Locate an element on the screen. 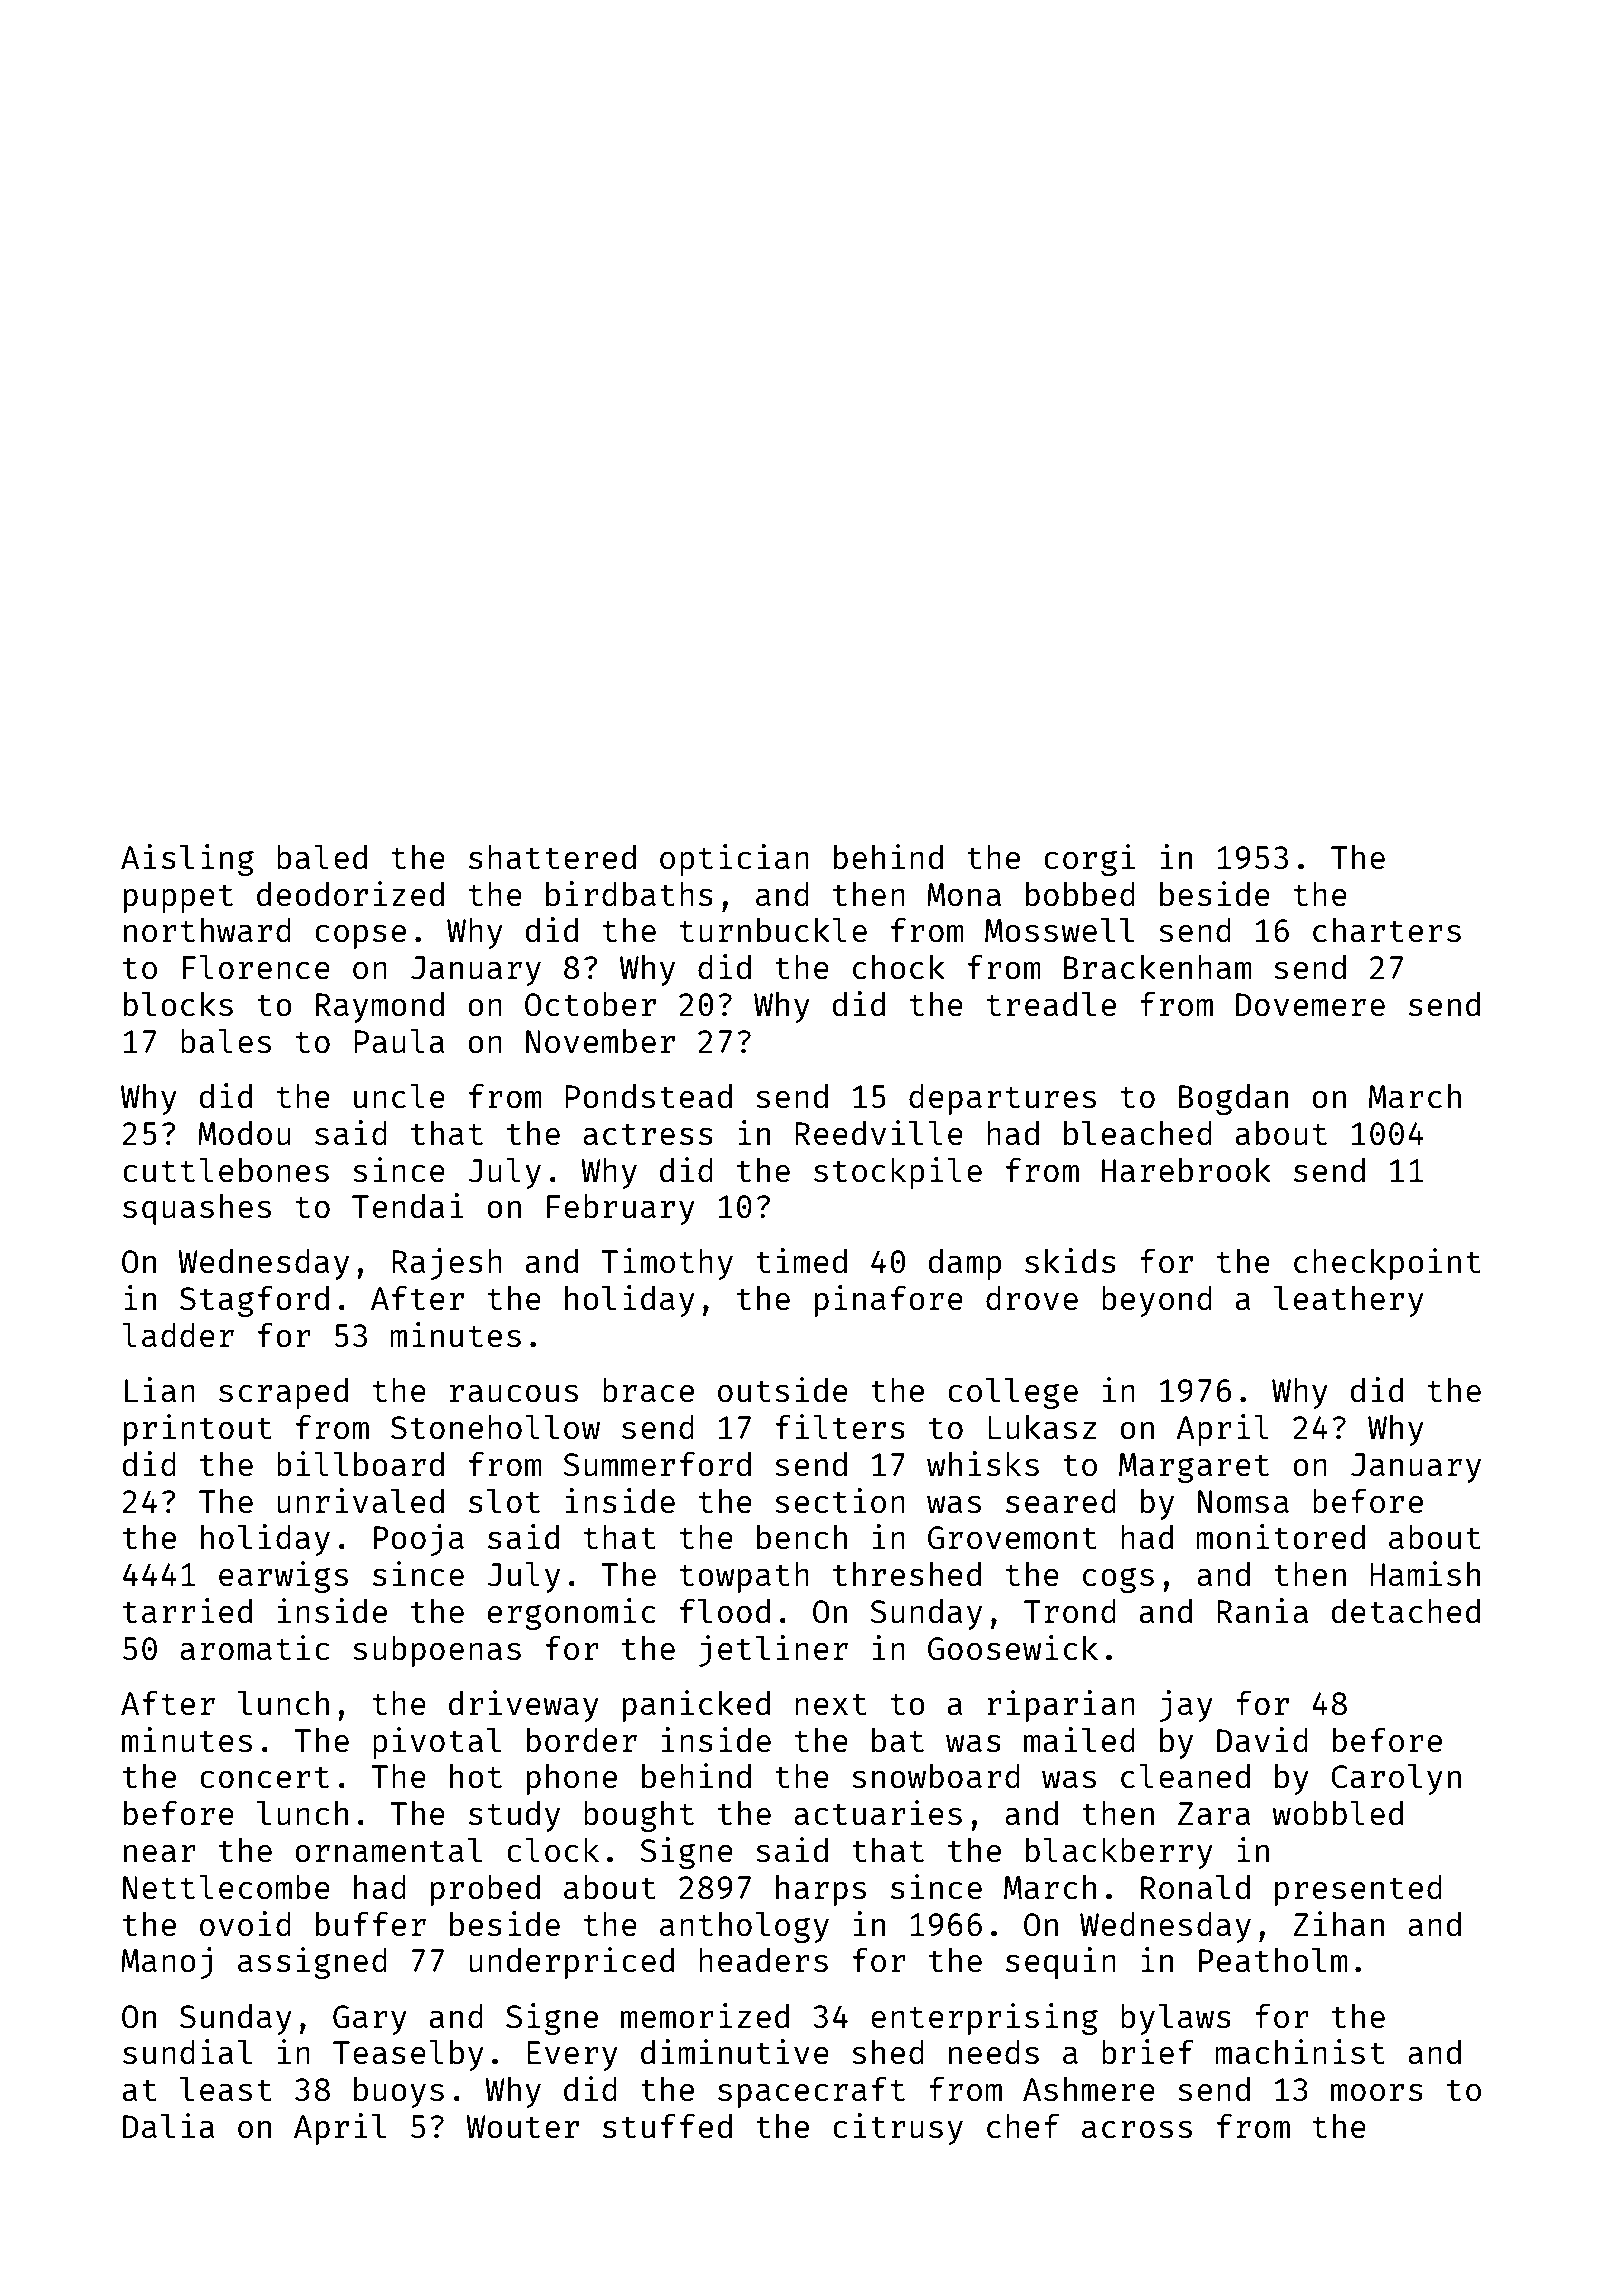  bought is located at coordinates (639, 1816).
